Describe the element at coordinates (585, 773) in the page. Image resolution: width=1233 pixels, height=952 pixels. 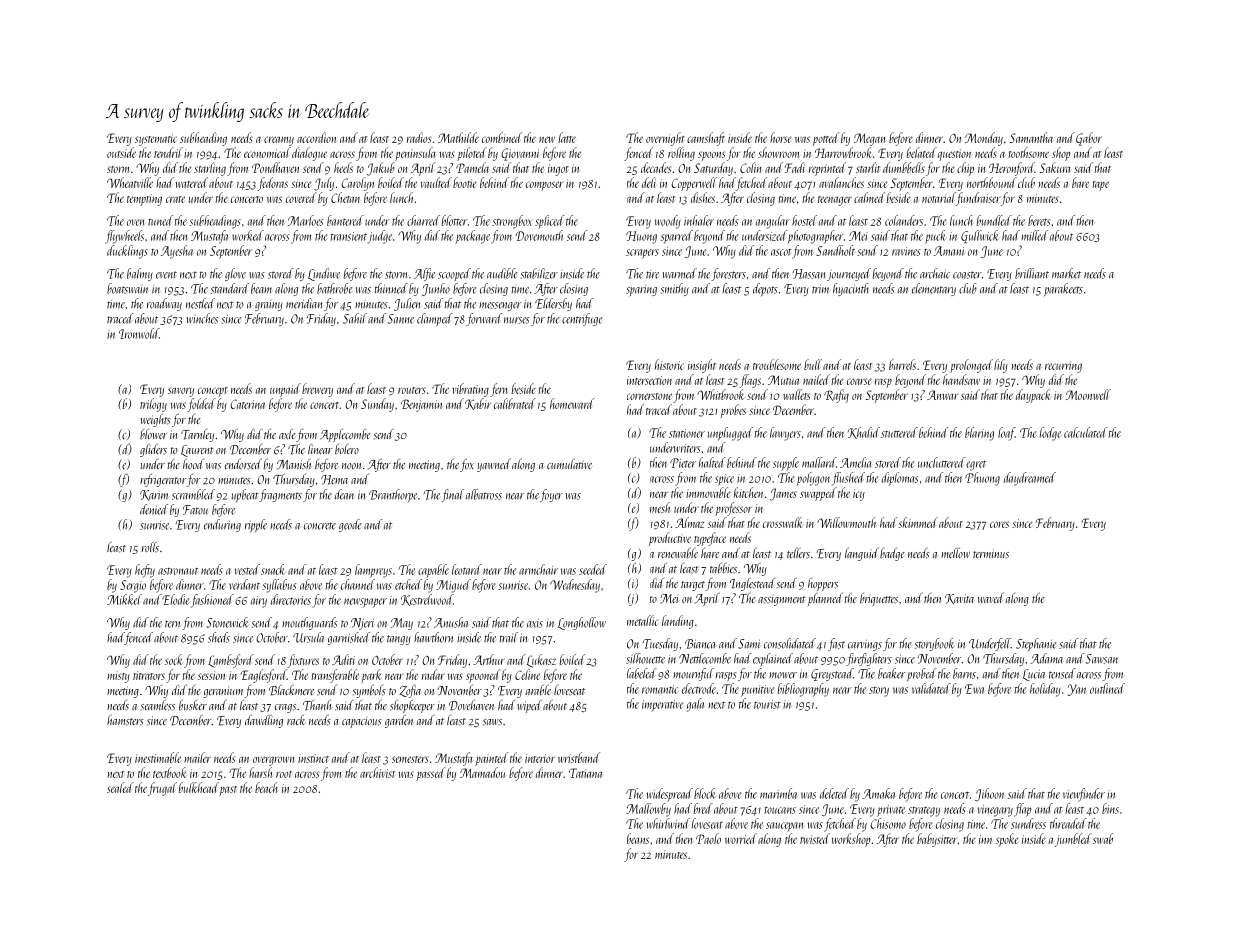
I see `Tatiana` at that location.
